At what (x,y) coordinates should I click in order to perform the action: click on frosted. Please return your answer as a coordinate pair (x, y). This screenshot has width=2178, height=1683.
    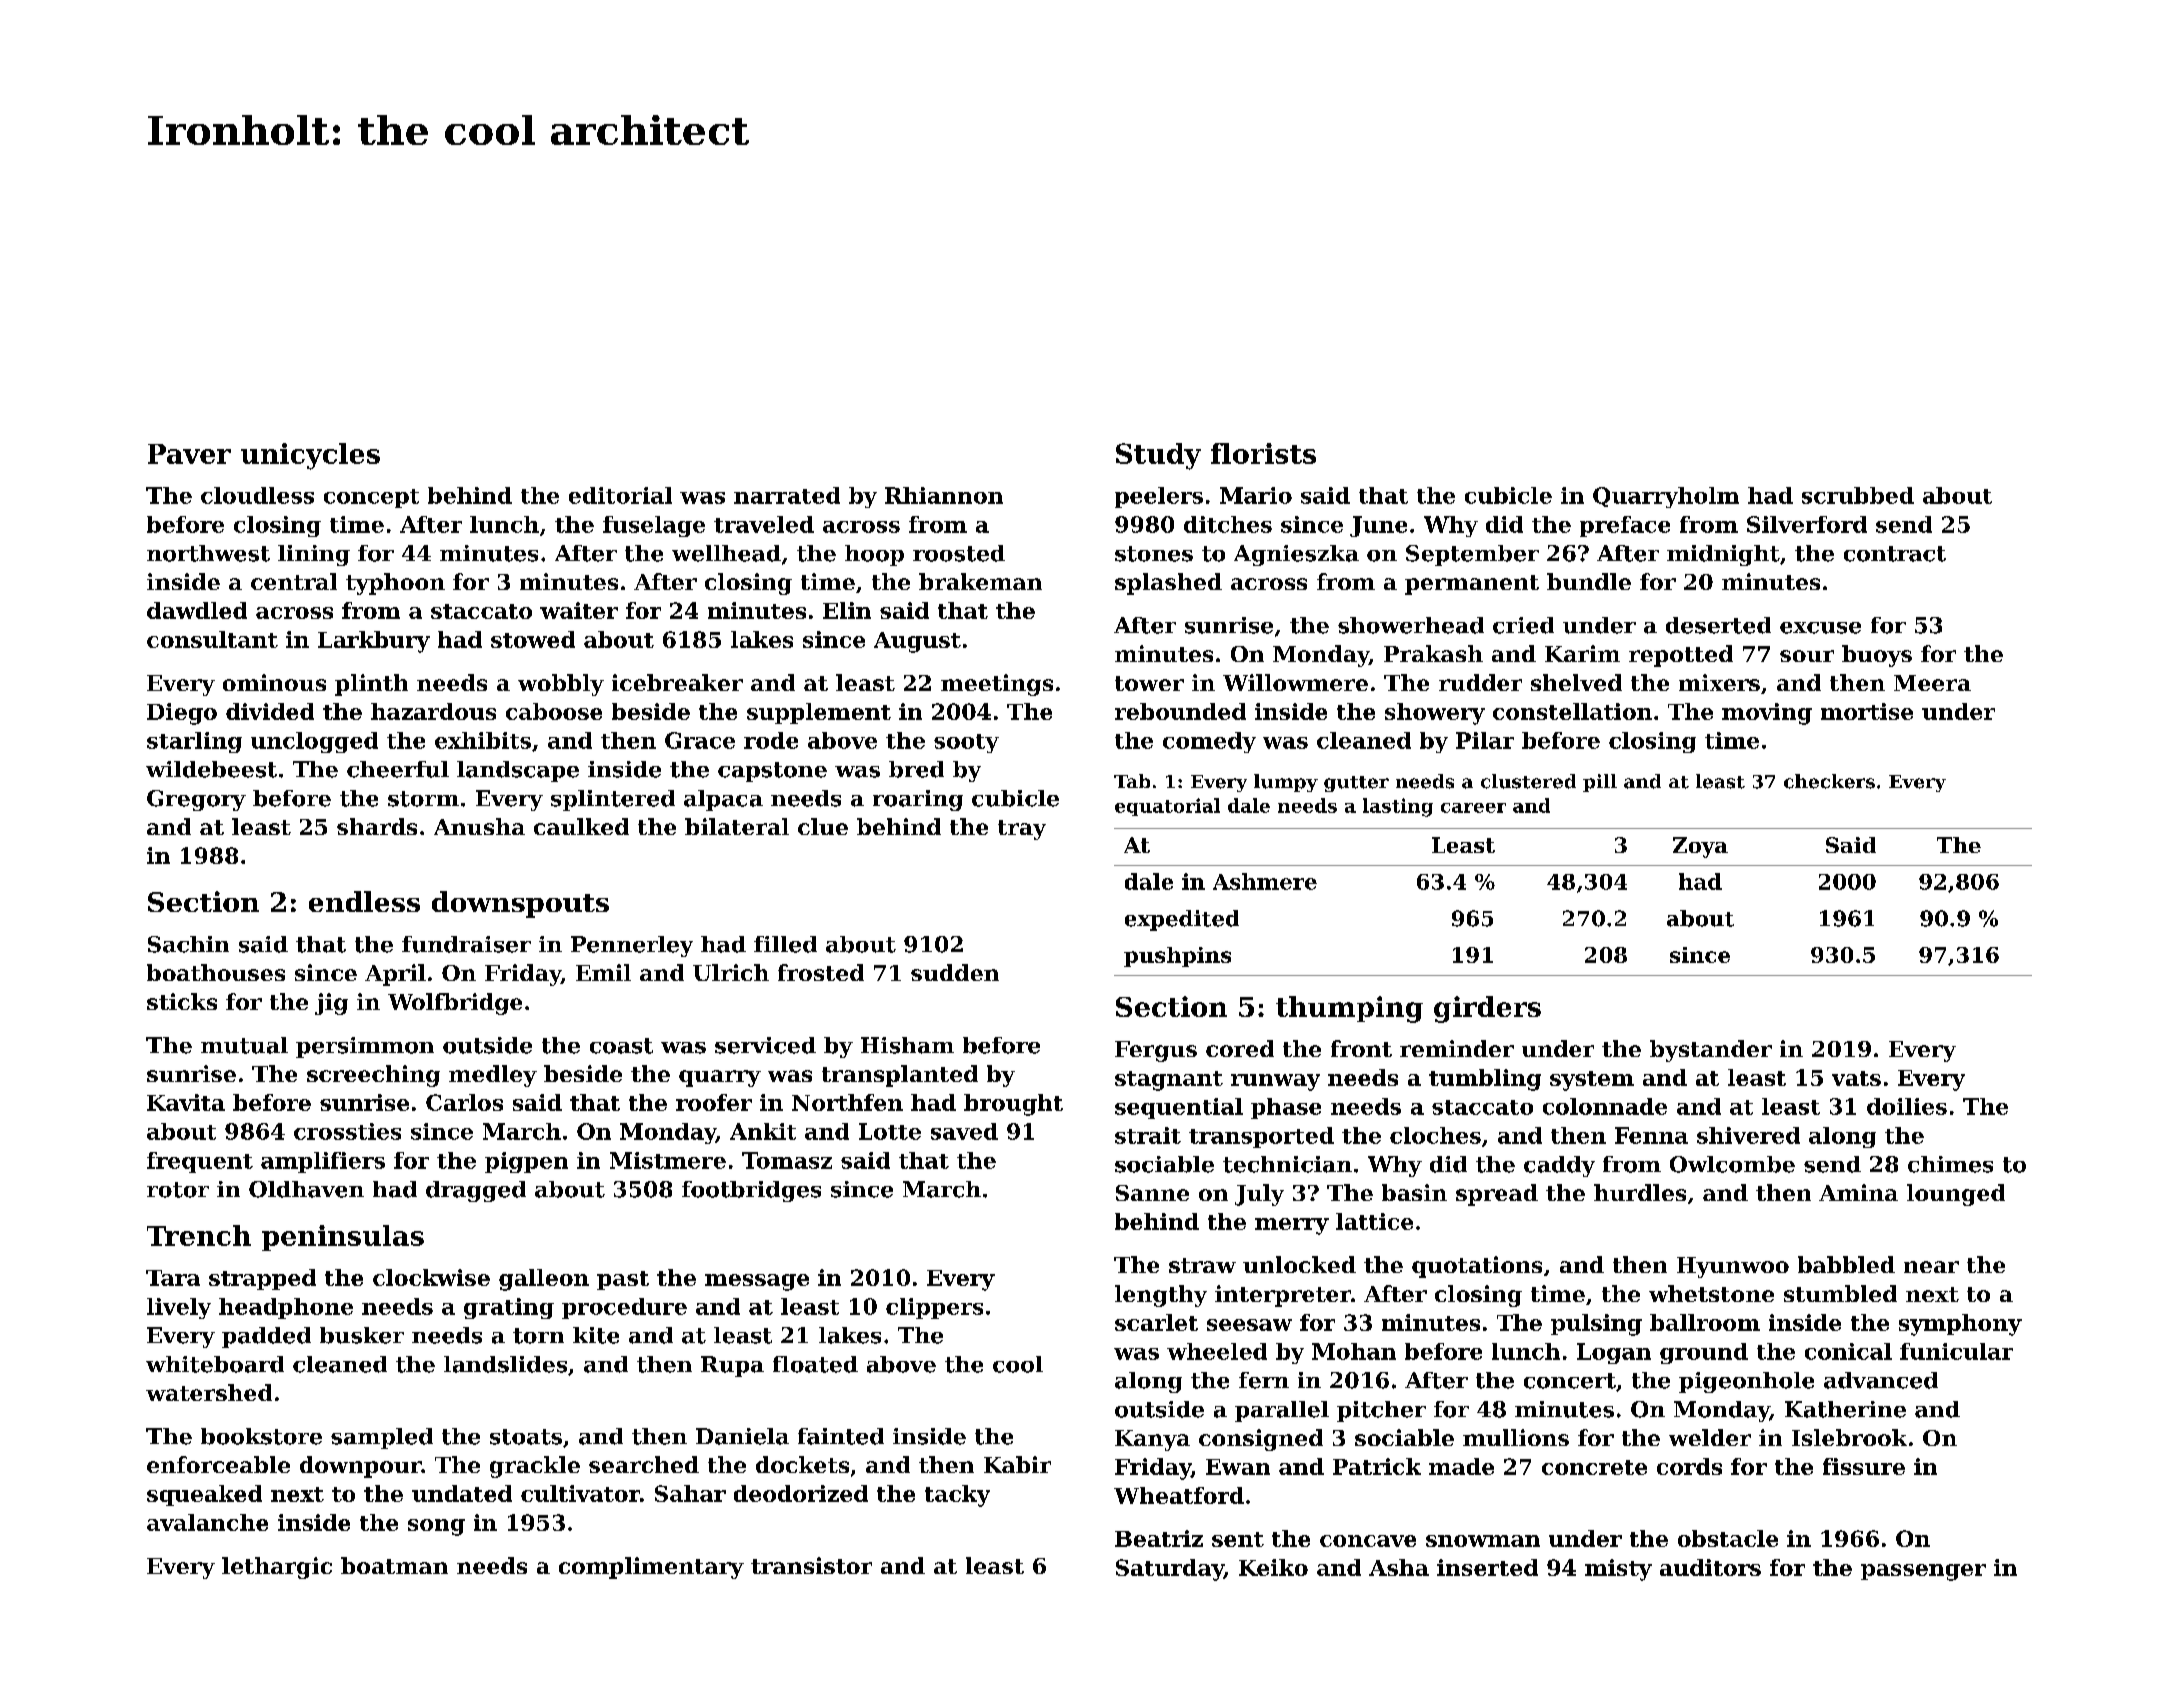
    Looking at the image, I should click on (821, 972).
